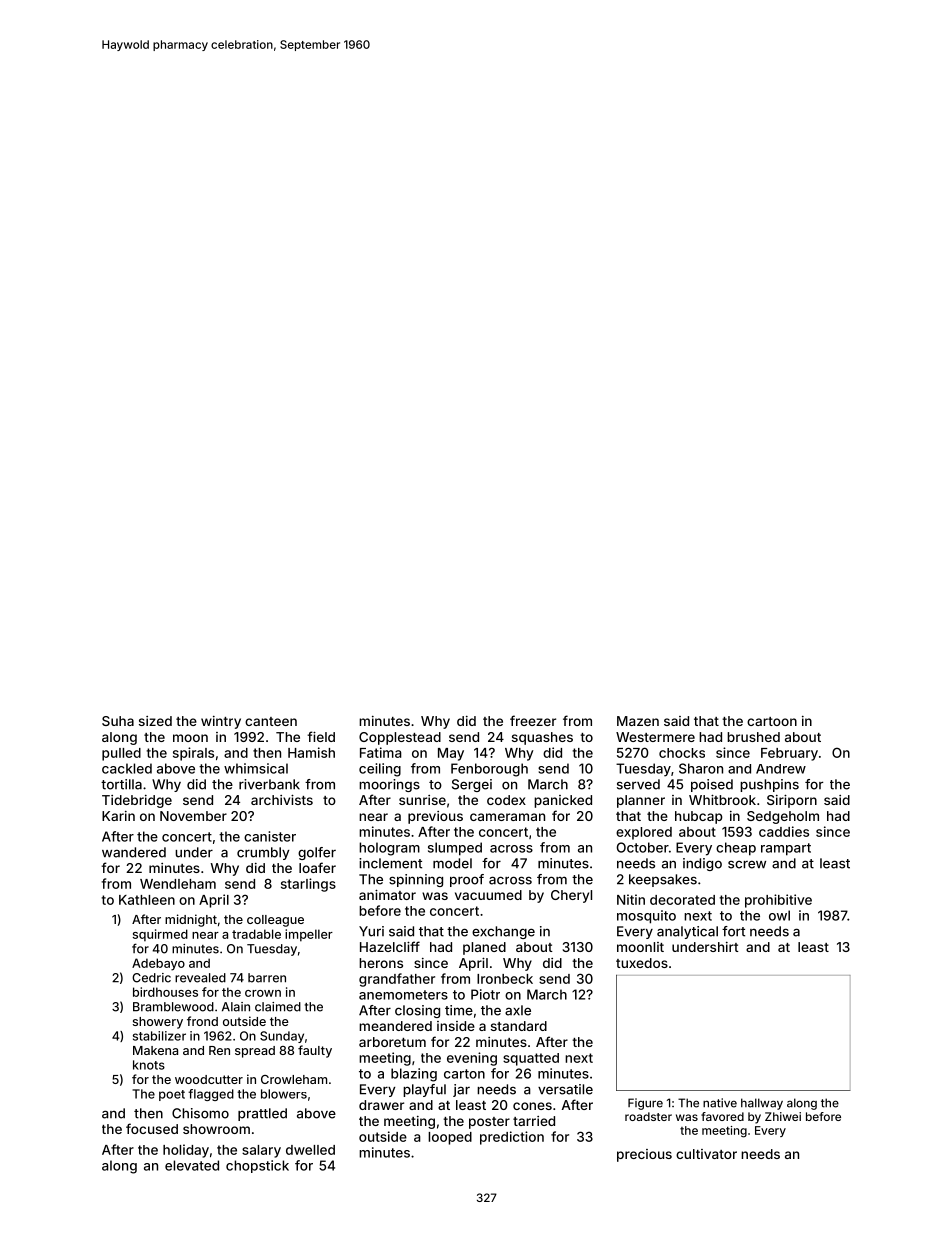 The width and height of the image is (952, 1233). I want to click on Cheryl, so click(571, 896).
